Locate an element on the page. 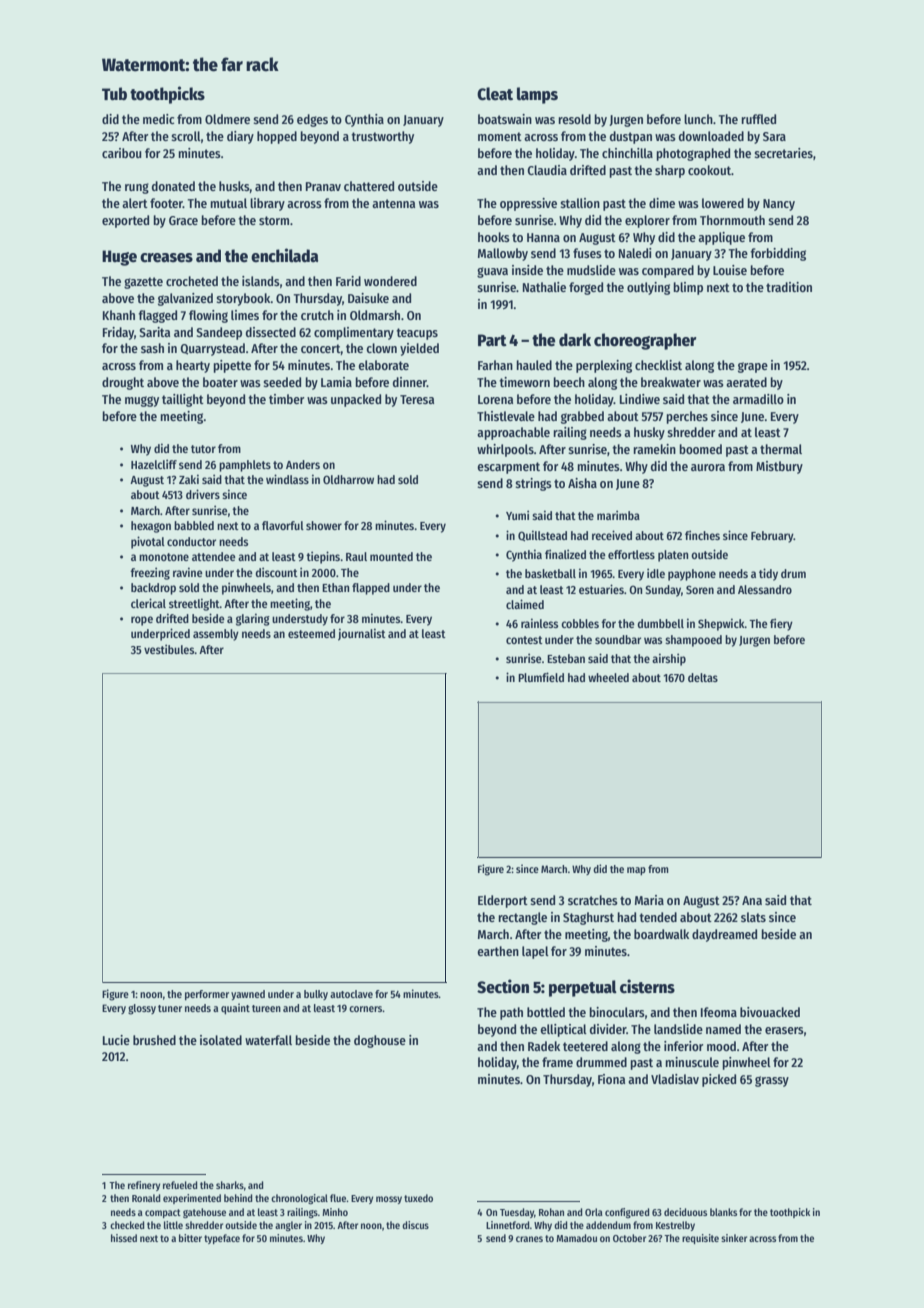 The image size is (924, 1308). Tub is located at coordinates (114, 94).
